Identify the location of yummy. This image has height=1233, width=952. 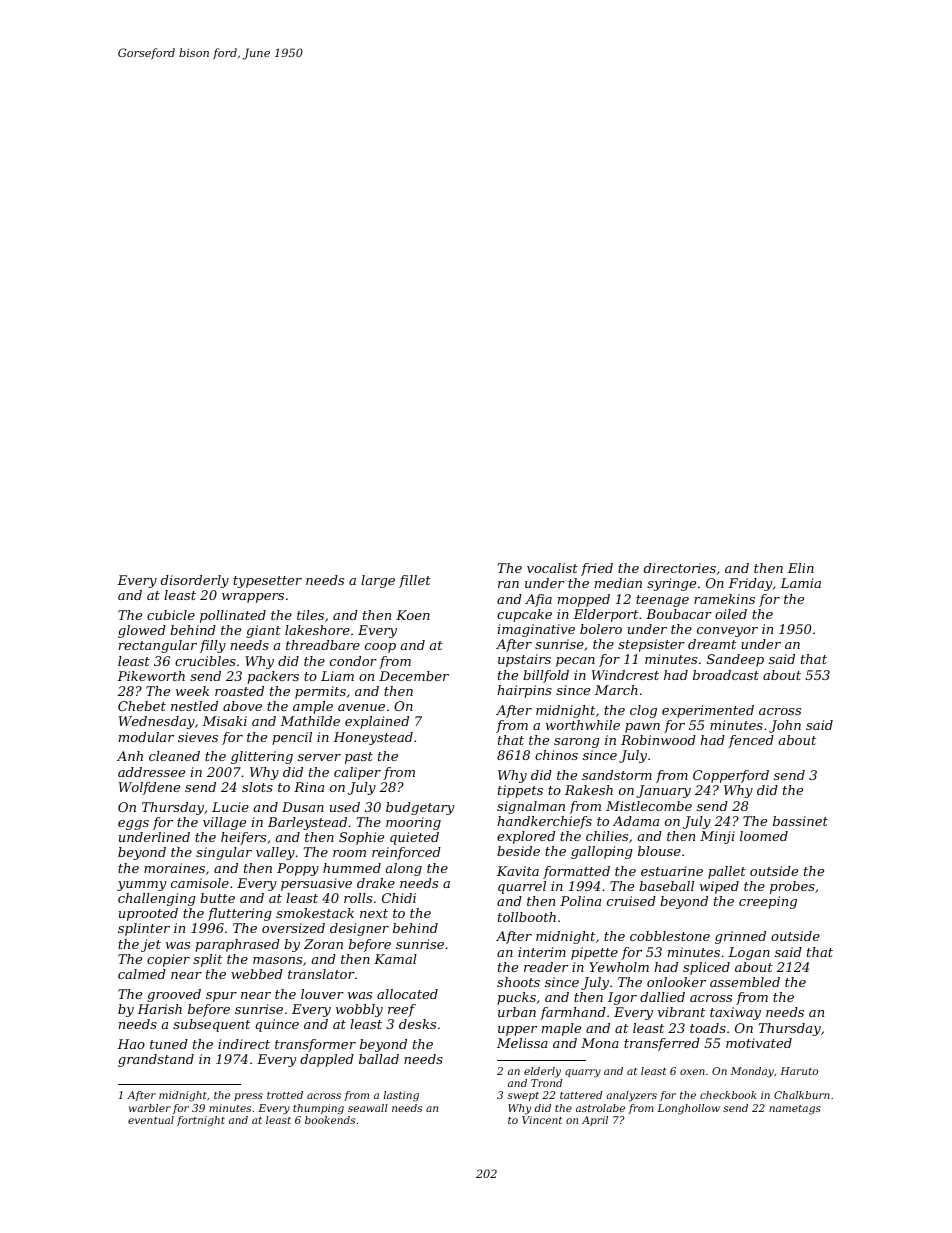
(141, 886).
